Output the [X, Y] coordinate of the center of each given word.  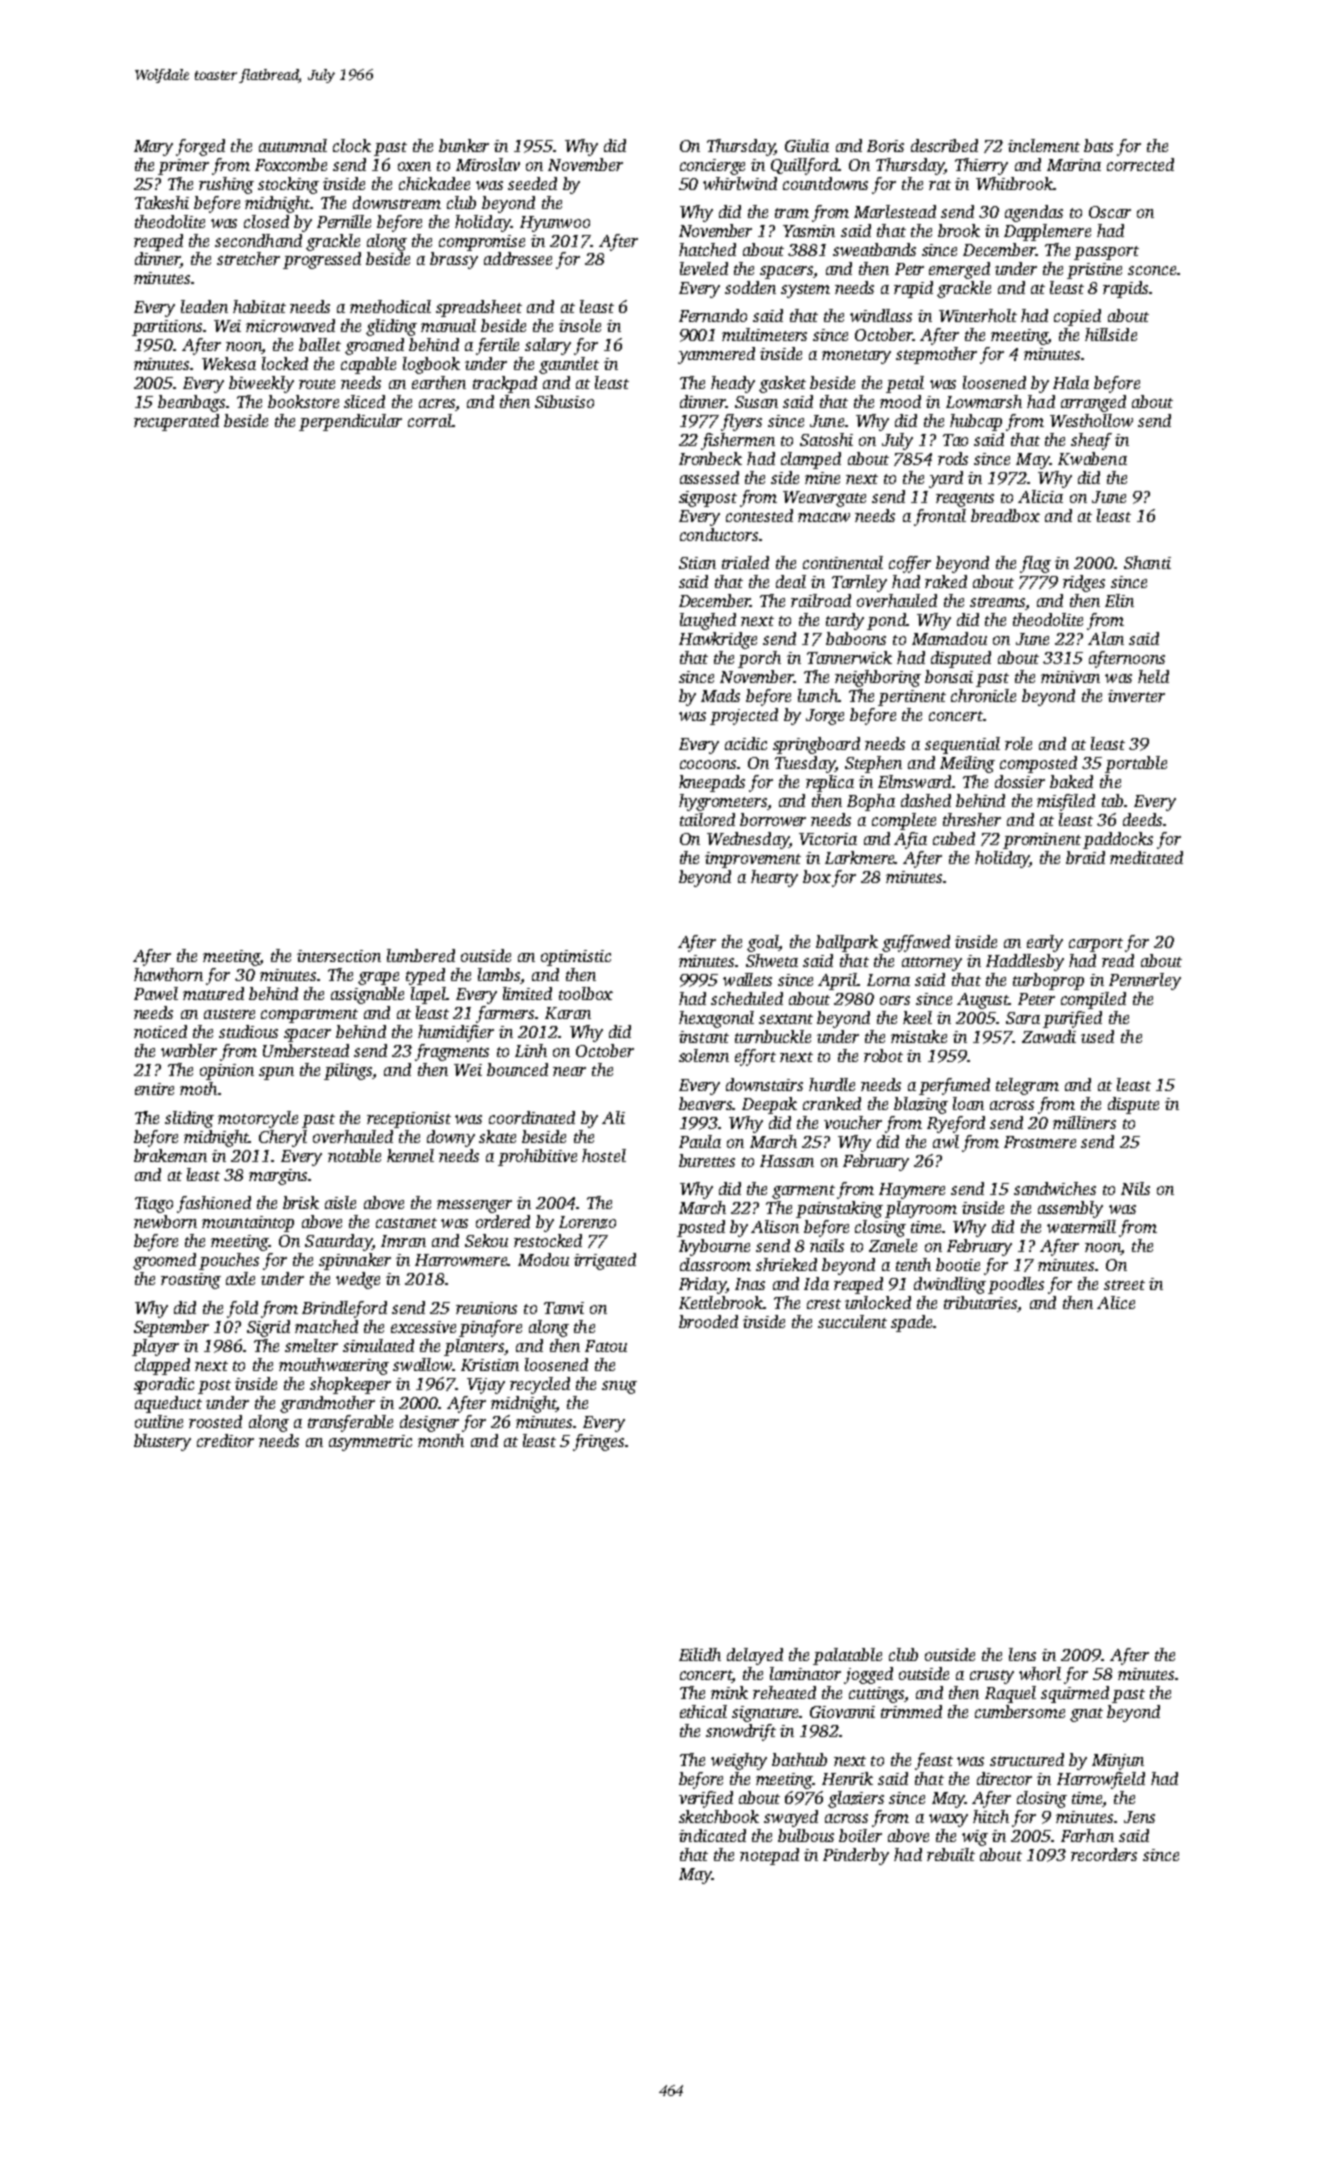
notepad [769, 1856]
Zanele [893, 1245]
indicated [712, 1835]
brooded [708, 1321]
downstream [397, 202]
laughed [708, 621]
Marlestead [895, 211]
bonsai [949, 676]
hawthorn [168, 974]
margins [278, 1177]
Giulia [807, 145]
